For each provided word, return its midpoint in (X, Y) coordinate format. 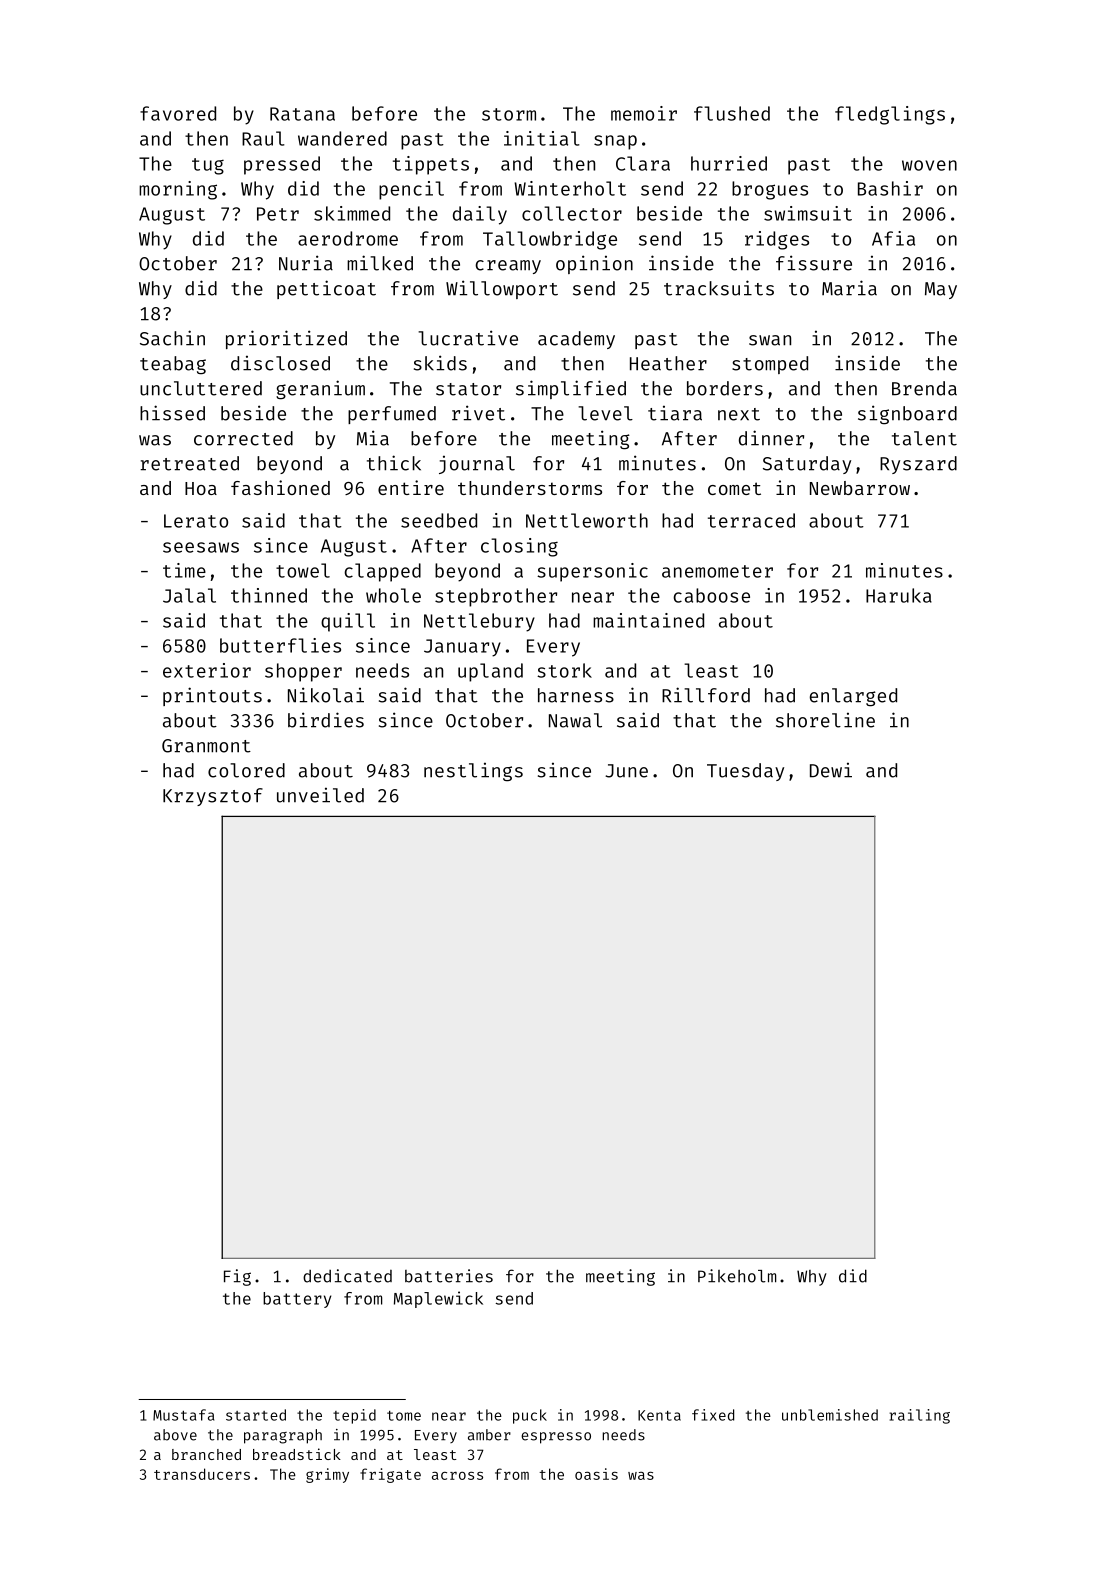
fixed (713, 1415)
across (457, 1475)
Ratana (302, 114)
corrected (243, 438)
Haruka (899, 595)
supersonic (592, 572)
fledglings (890, 115)
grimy (327, 1475)
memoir (644, 113)
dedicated (347, 1276)
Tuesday (745, 772)
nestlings (473, 772)
